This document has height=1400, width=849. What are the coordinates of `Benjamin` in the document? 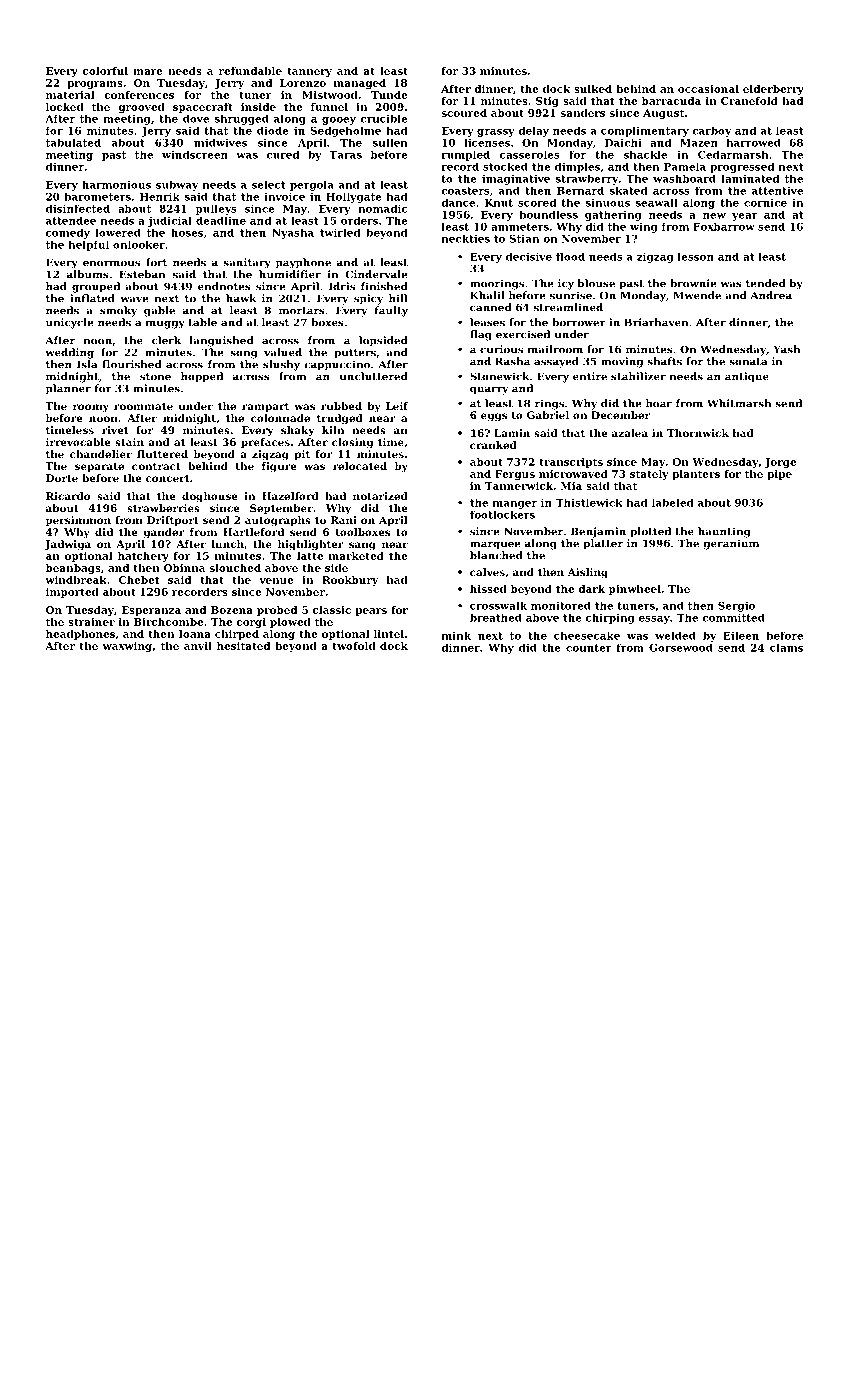 It's located at (598, 532).
